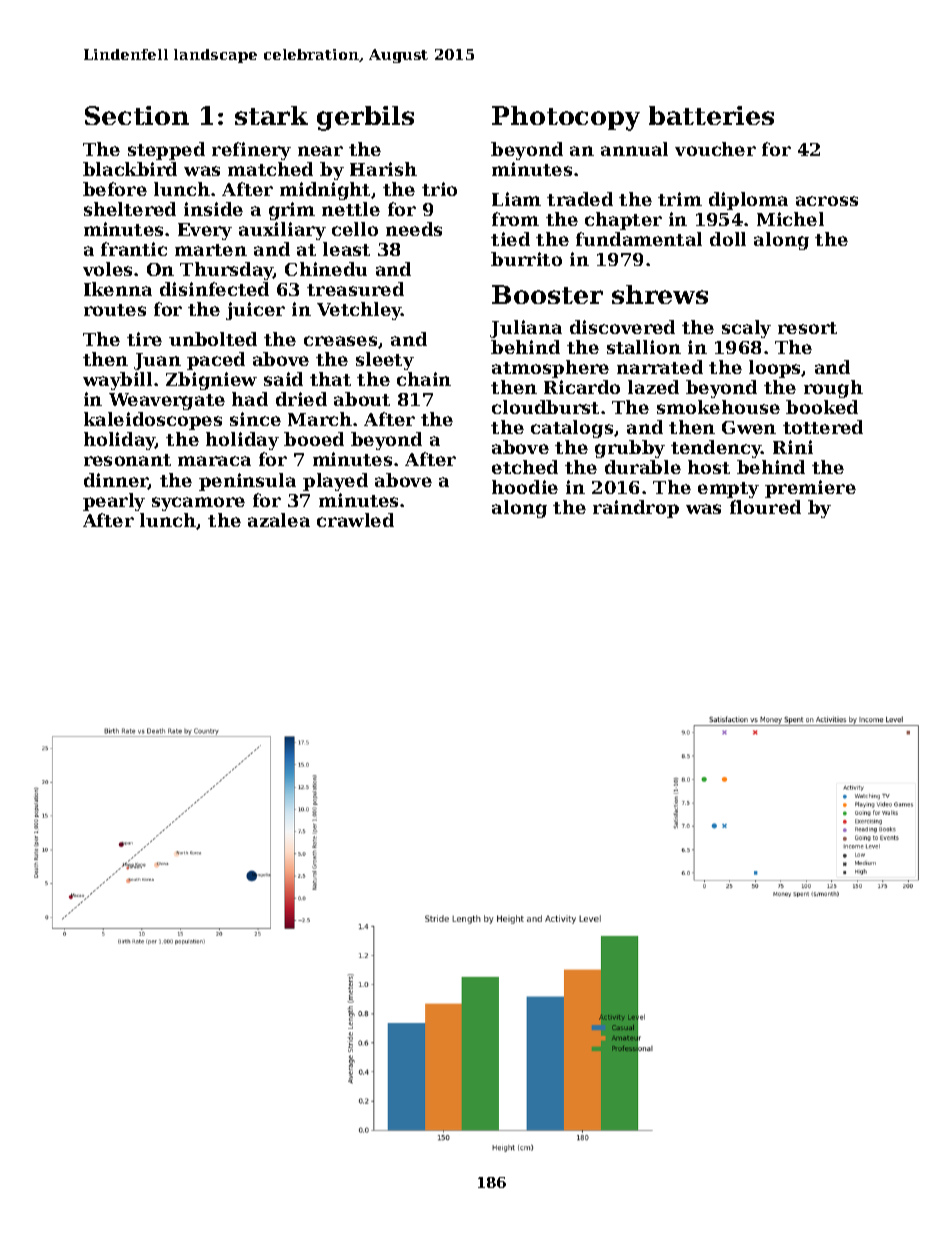 The width and height of the document is (952, 1233). Describe the element at coordinates (653, 387) in the document. I see `lazed` at that location.
